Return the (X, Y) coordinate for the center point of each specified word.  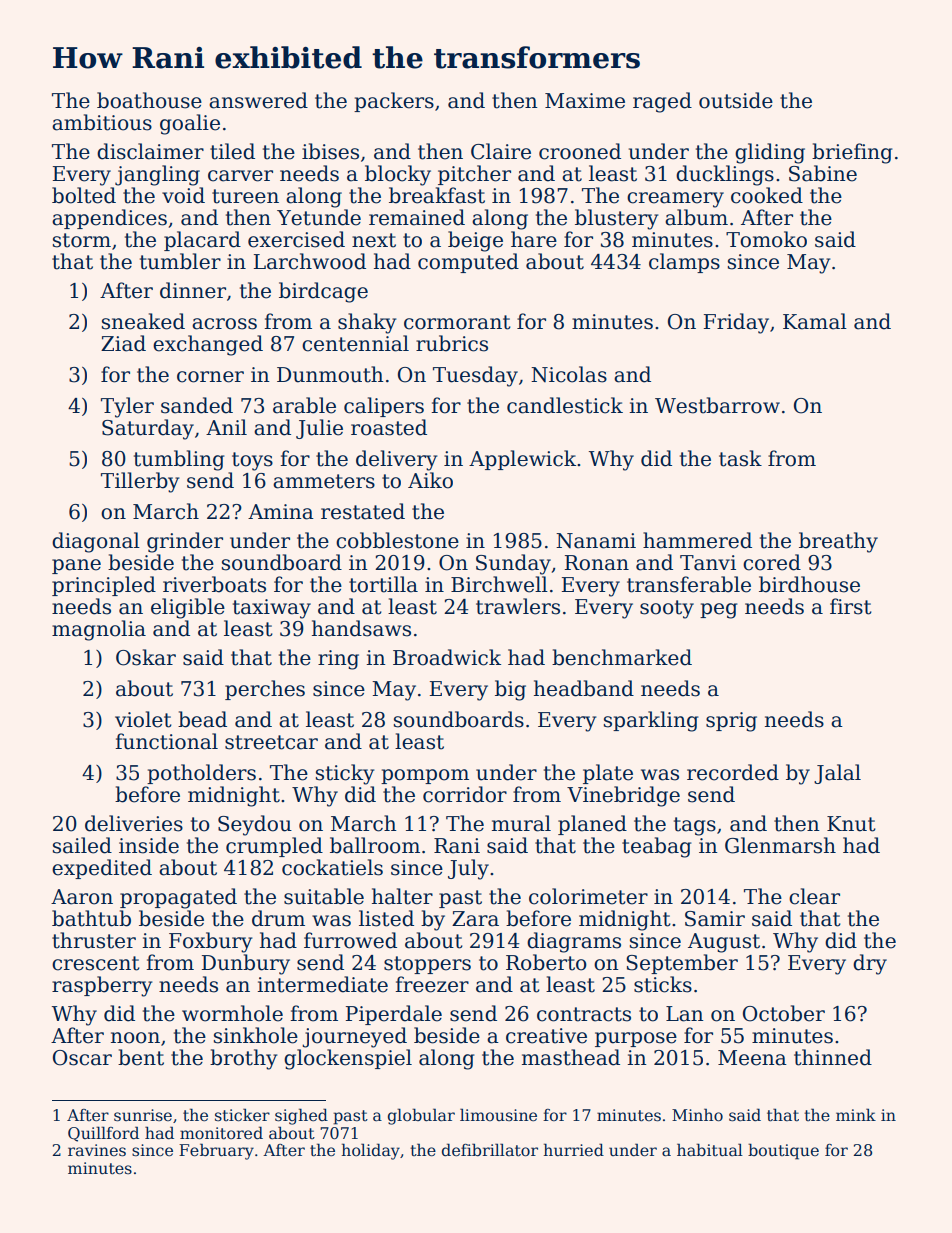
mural (521, 823)
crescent (96, 963)
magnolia (99, 630)
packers (394, 102)
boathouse (149, 100)
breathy (838, 542)
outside (736, 100)
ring (338, 660)
